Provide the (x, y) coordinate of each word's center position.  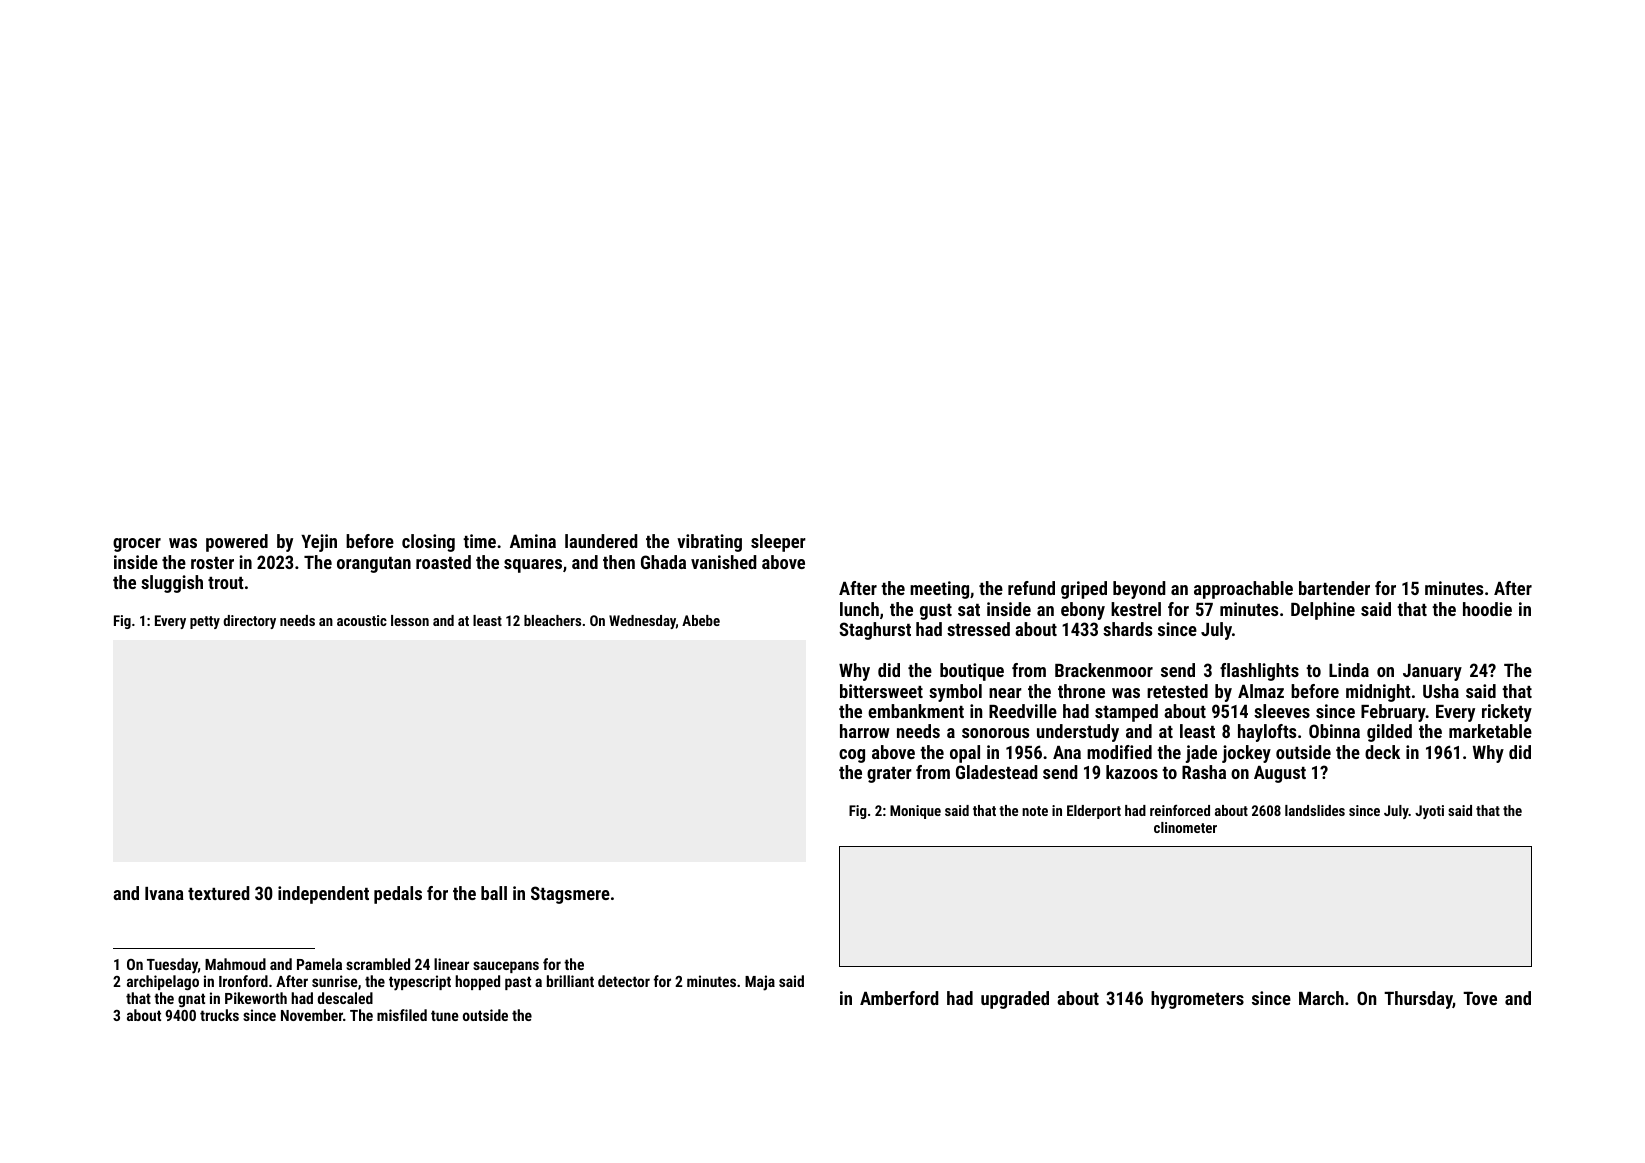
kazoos (1132, 772)
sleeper (778, 543)
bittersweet (881, 691)
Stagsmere (570, 895)
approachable (1243, 590)
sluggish (172, 584)
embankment (916, 711)
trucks (219, 1015)
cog (852, 756)
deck (1382, 752)
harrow (865, 731)
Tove (1480, 998)
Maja (760, 983)
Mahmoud (235, 964)
